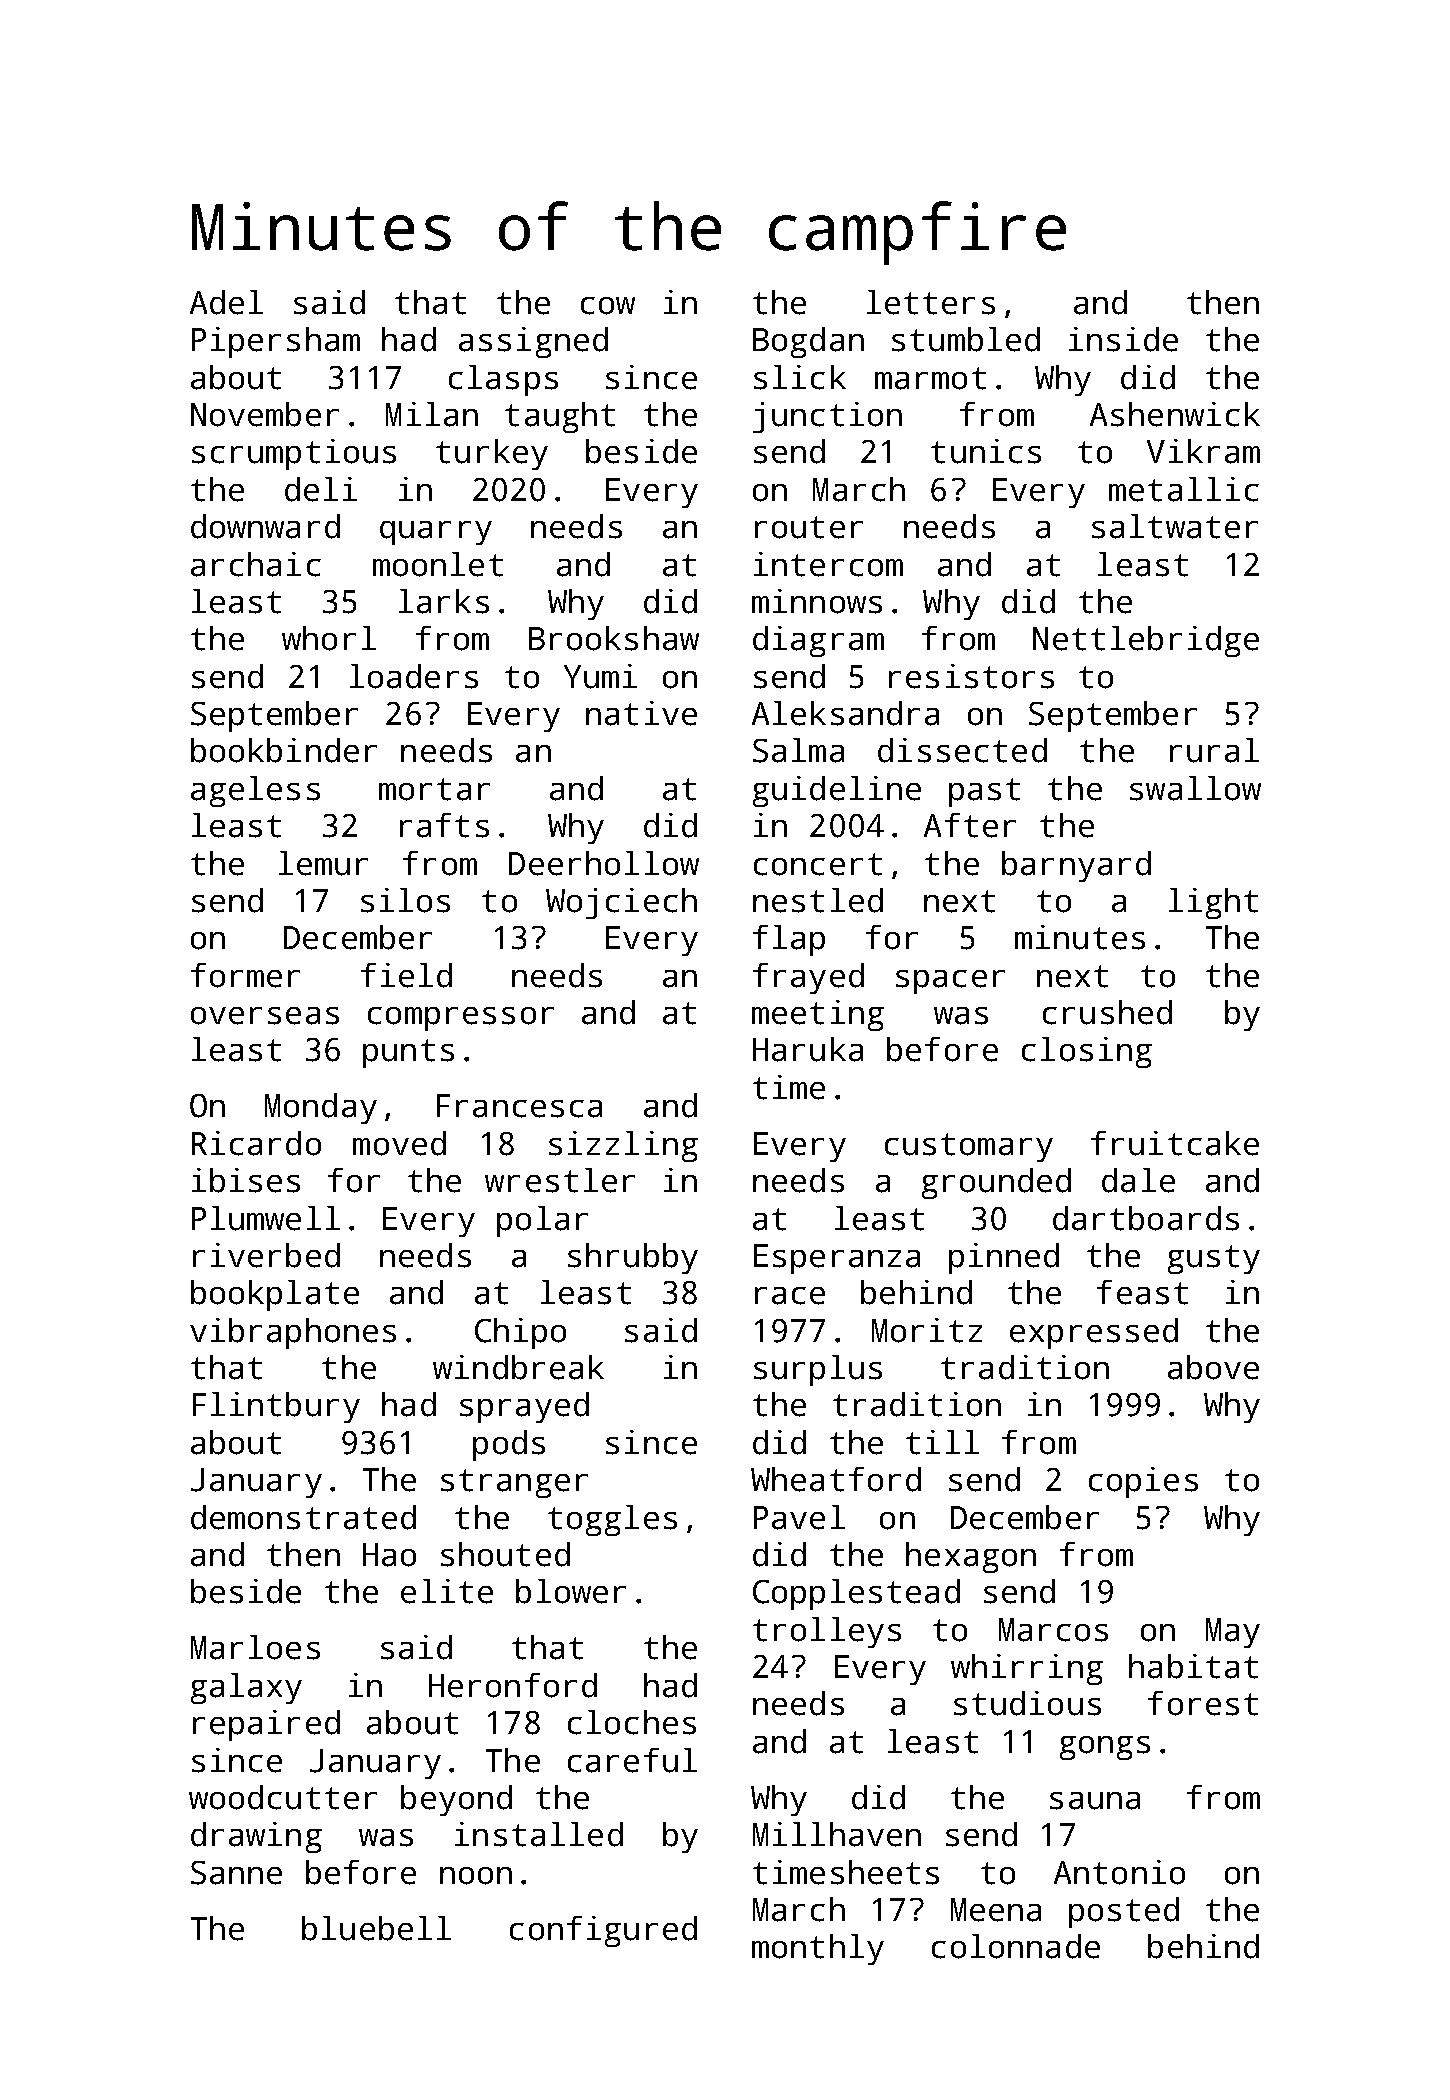 Image resolution: width=1450 pixels, height=2100 pixels. Describe the element at coordinates (256, 1837) in the screenshot. I see `drawing` at that location.
